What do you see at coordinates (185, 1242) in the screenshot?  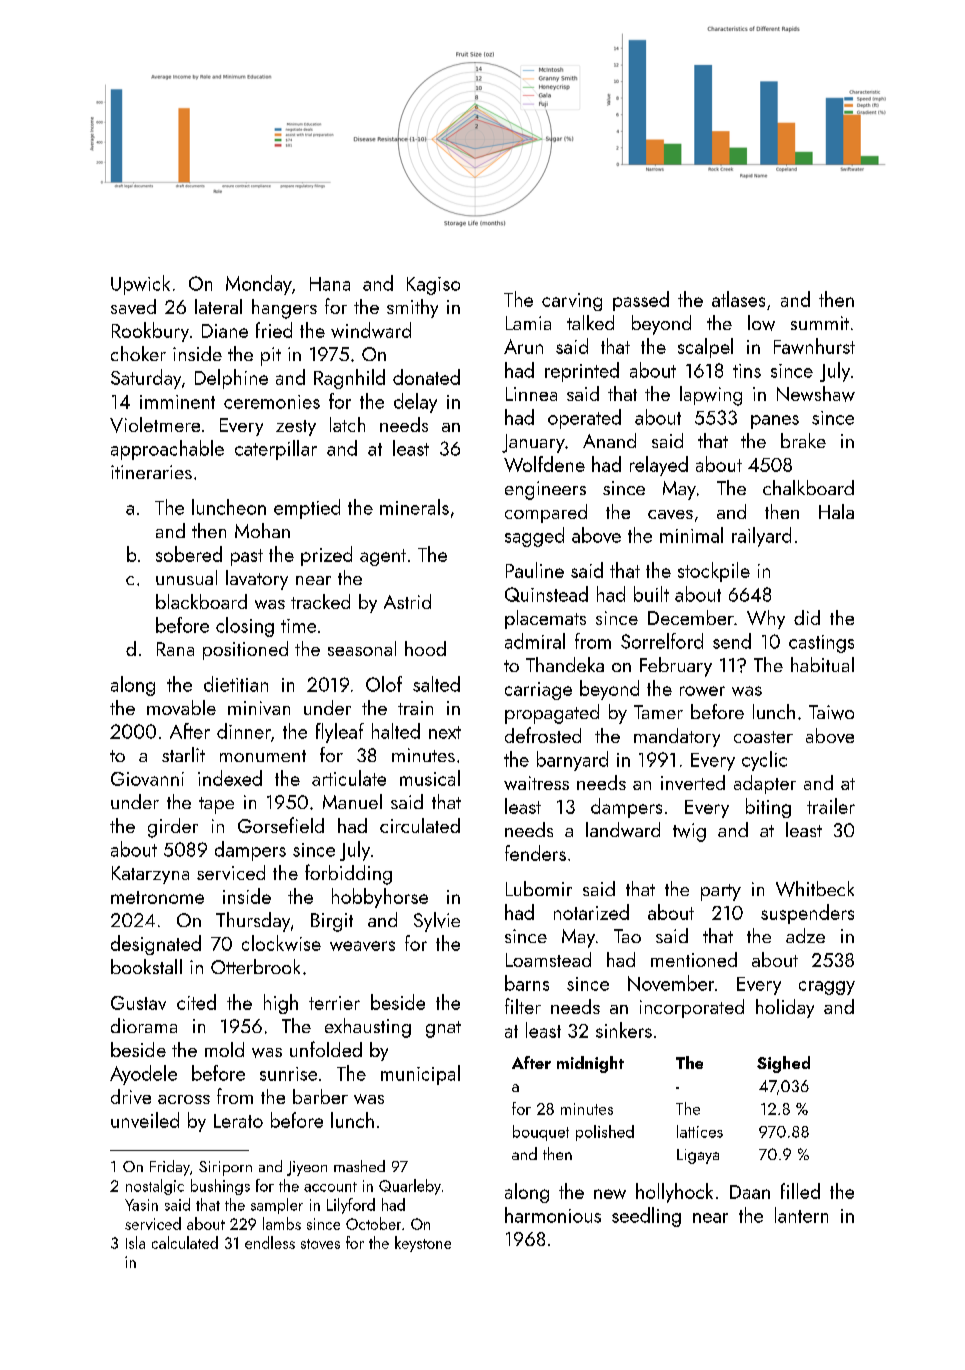 I see `calculated` at bounding box center [185, 1242].
